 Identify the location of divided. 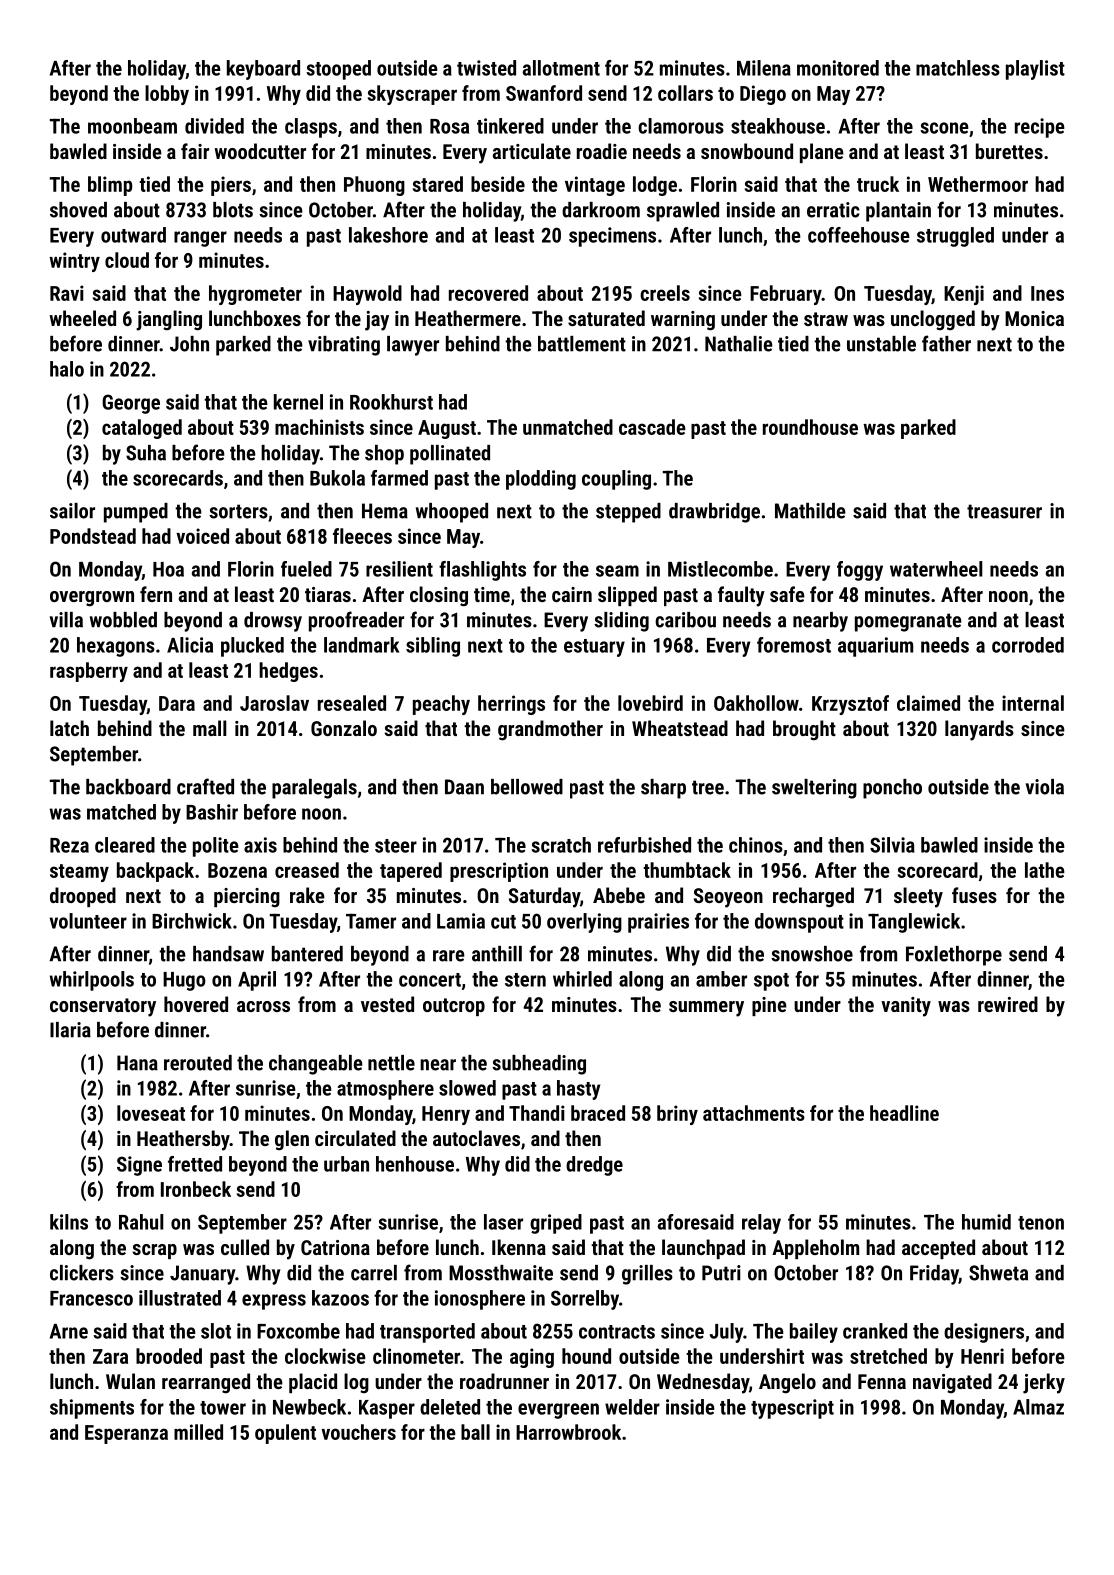
(214, 126).
